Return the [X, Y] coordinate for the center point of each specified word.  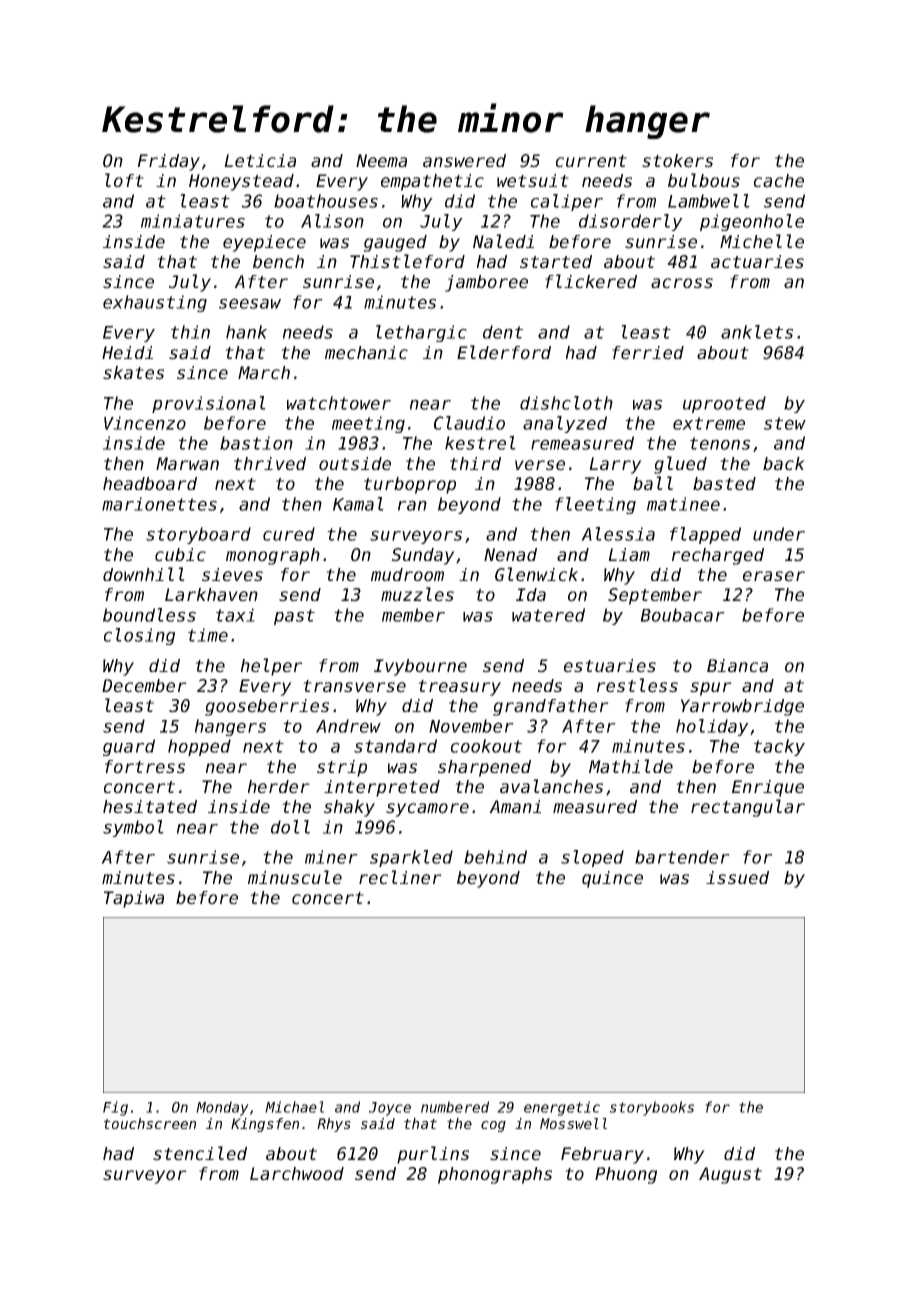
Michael [294, 1107]
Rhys [334, 1125]
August [730, 1175]
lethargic [421, 333]
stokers [677, 161]
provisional [209, 404]
